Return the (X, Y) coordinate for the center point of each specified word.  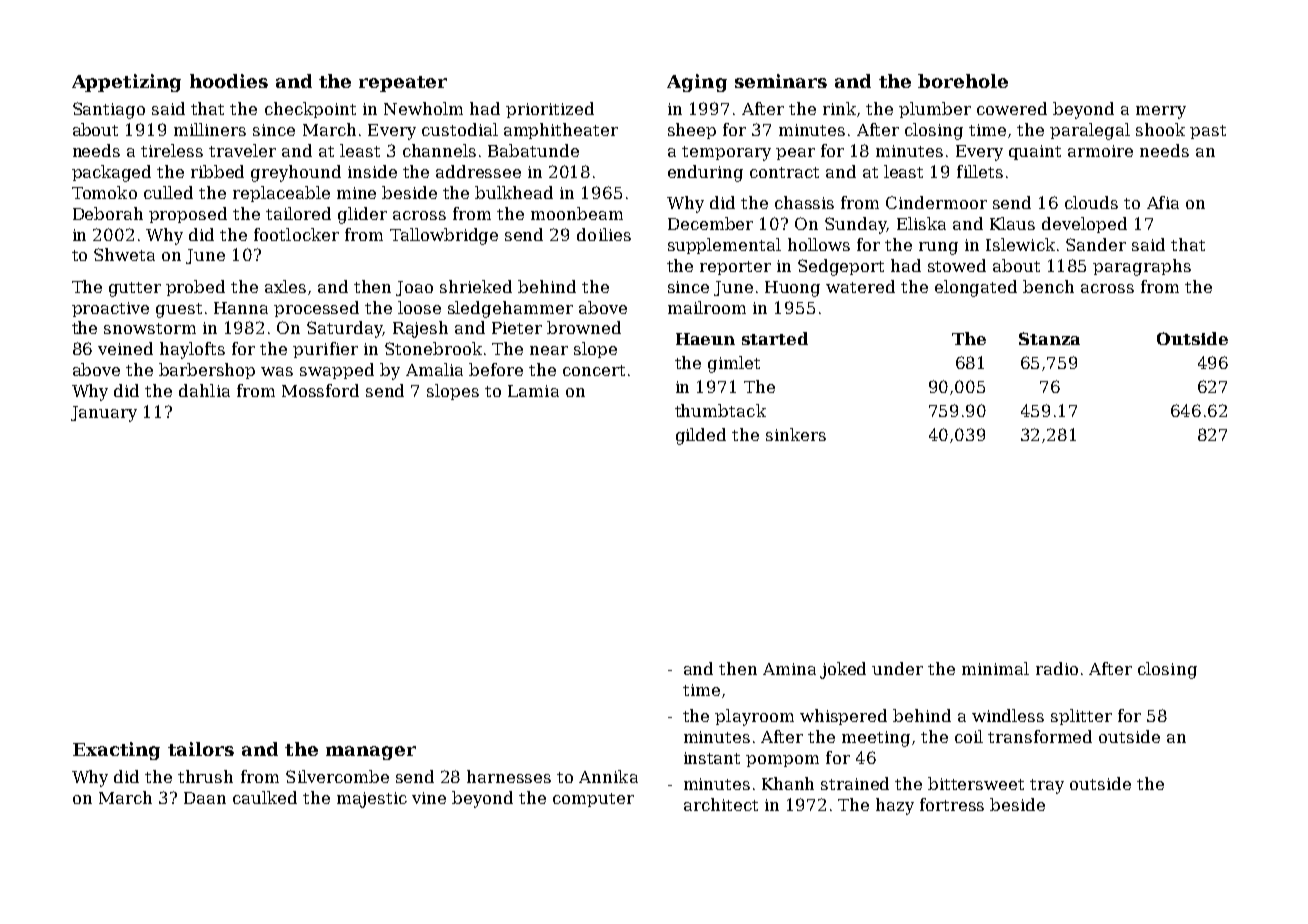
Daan (205, 798)
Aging (697, 83)
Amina (789, 669)
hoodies (229, 81)
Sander (1096, 244)
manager (371, 753)
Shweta (124, 254)
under (897, 668)
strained (855, 783)
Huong (792, 289)
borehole (963, 81)
